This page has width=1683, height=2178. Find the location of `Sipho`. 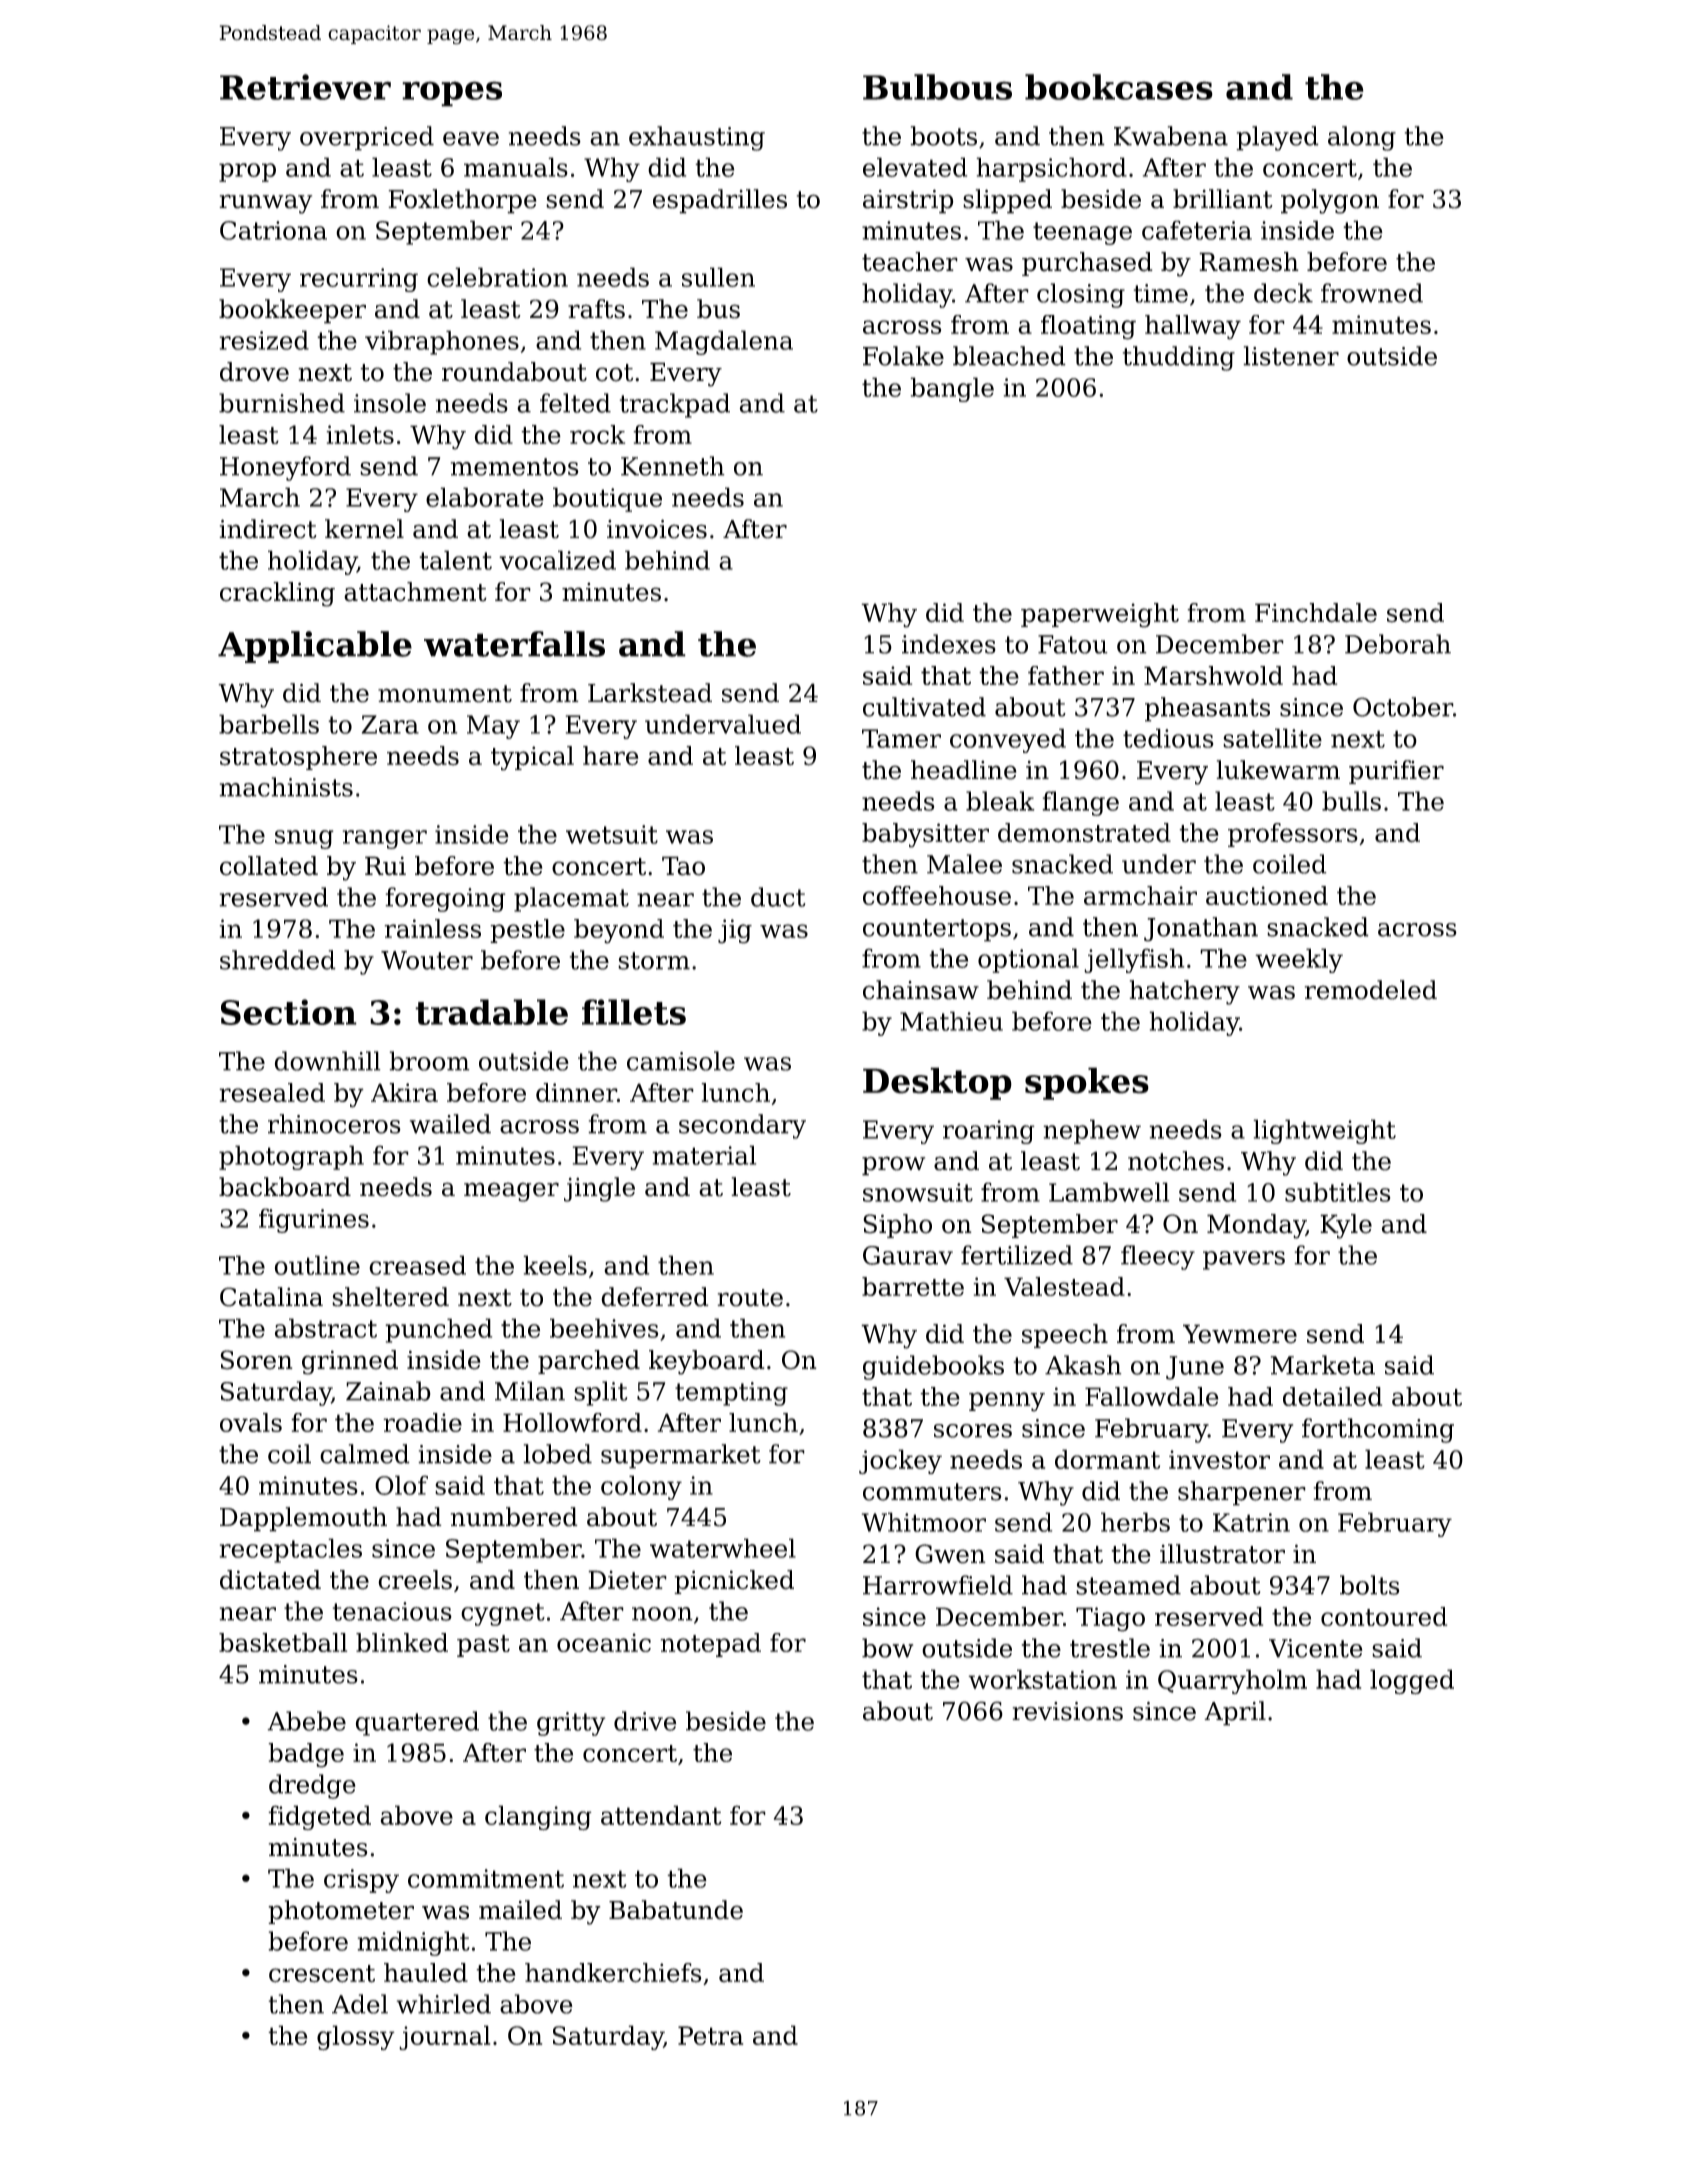

Sipho is located at coordinates (897, 1226).
